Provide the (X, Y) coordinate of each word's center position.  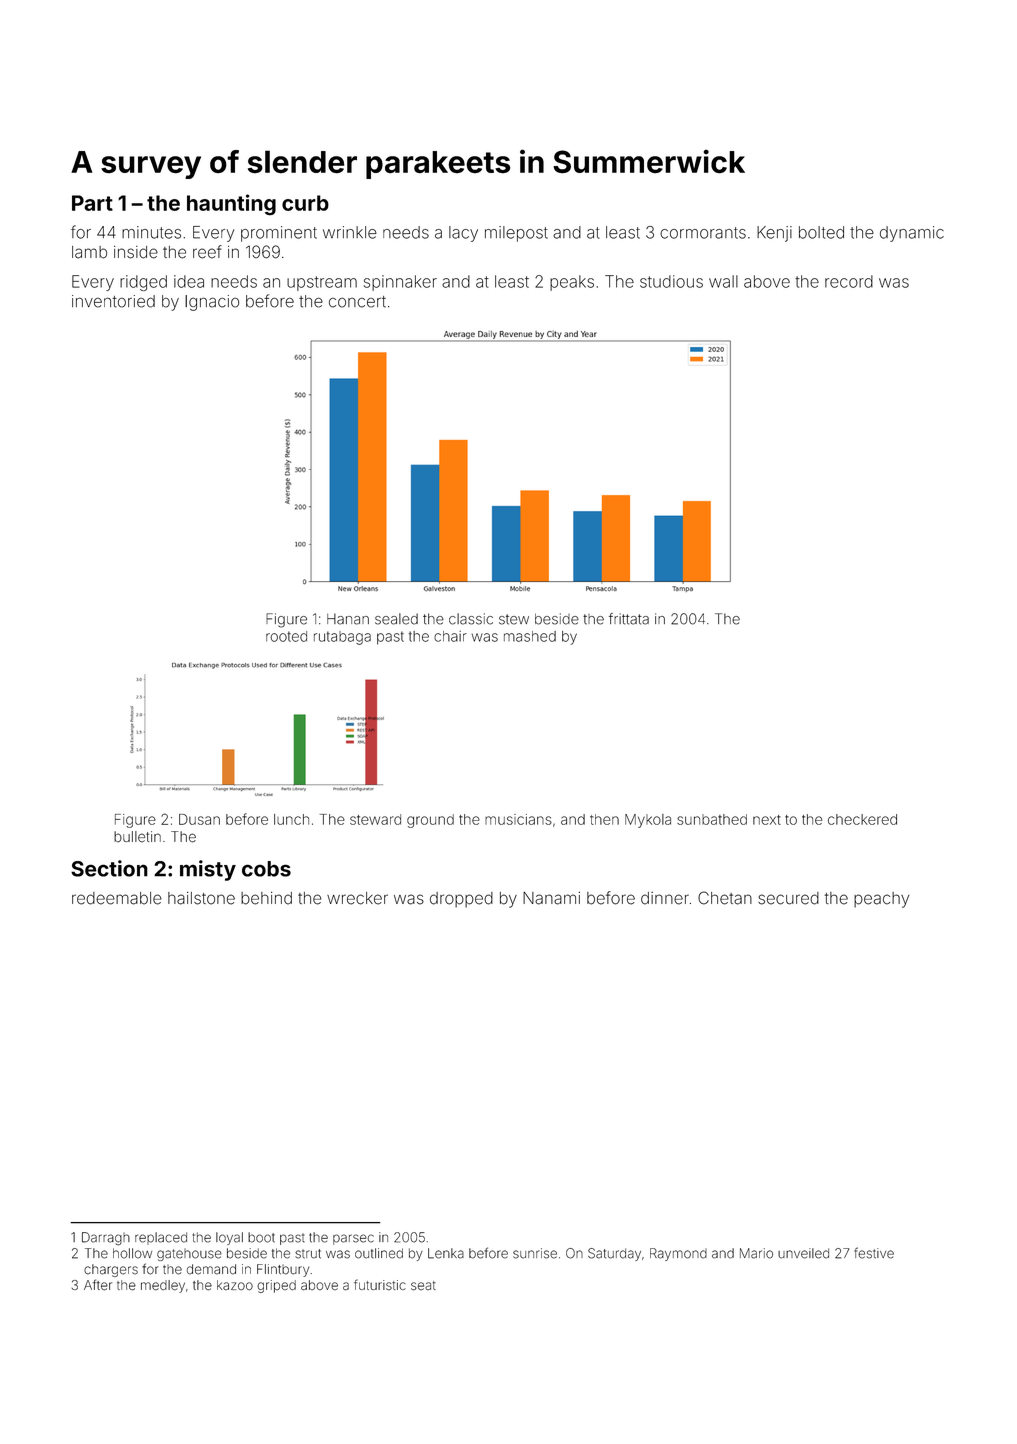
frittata (629, 619)
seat (423, 1286)
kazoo (235, 1285)
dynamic (912, 234)
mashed (530, 636)
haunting (231, 205)
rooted (286, 636)
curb (305, 203)
